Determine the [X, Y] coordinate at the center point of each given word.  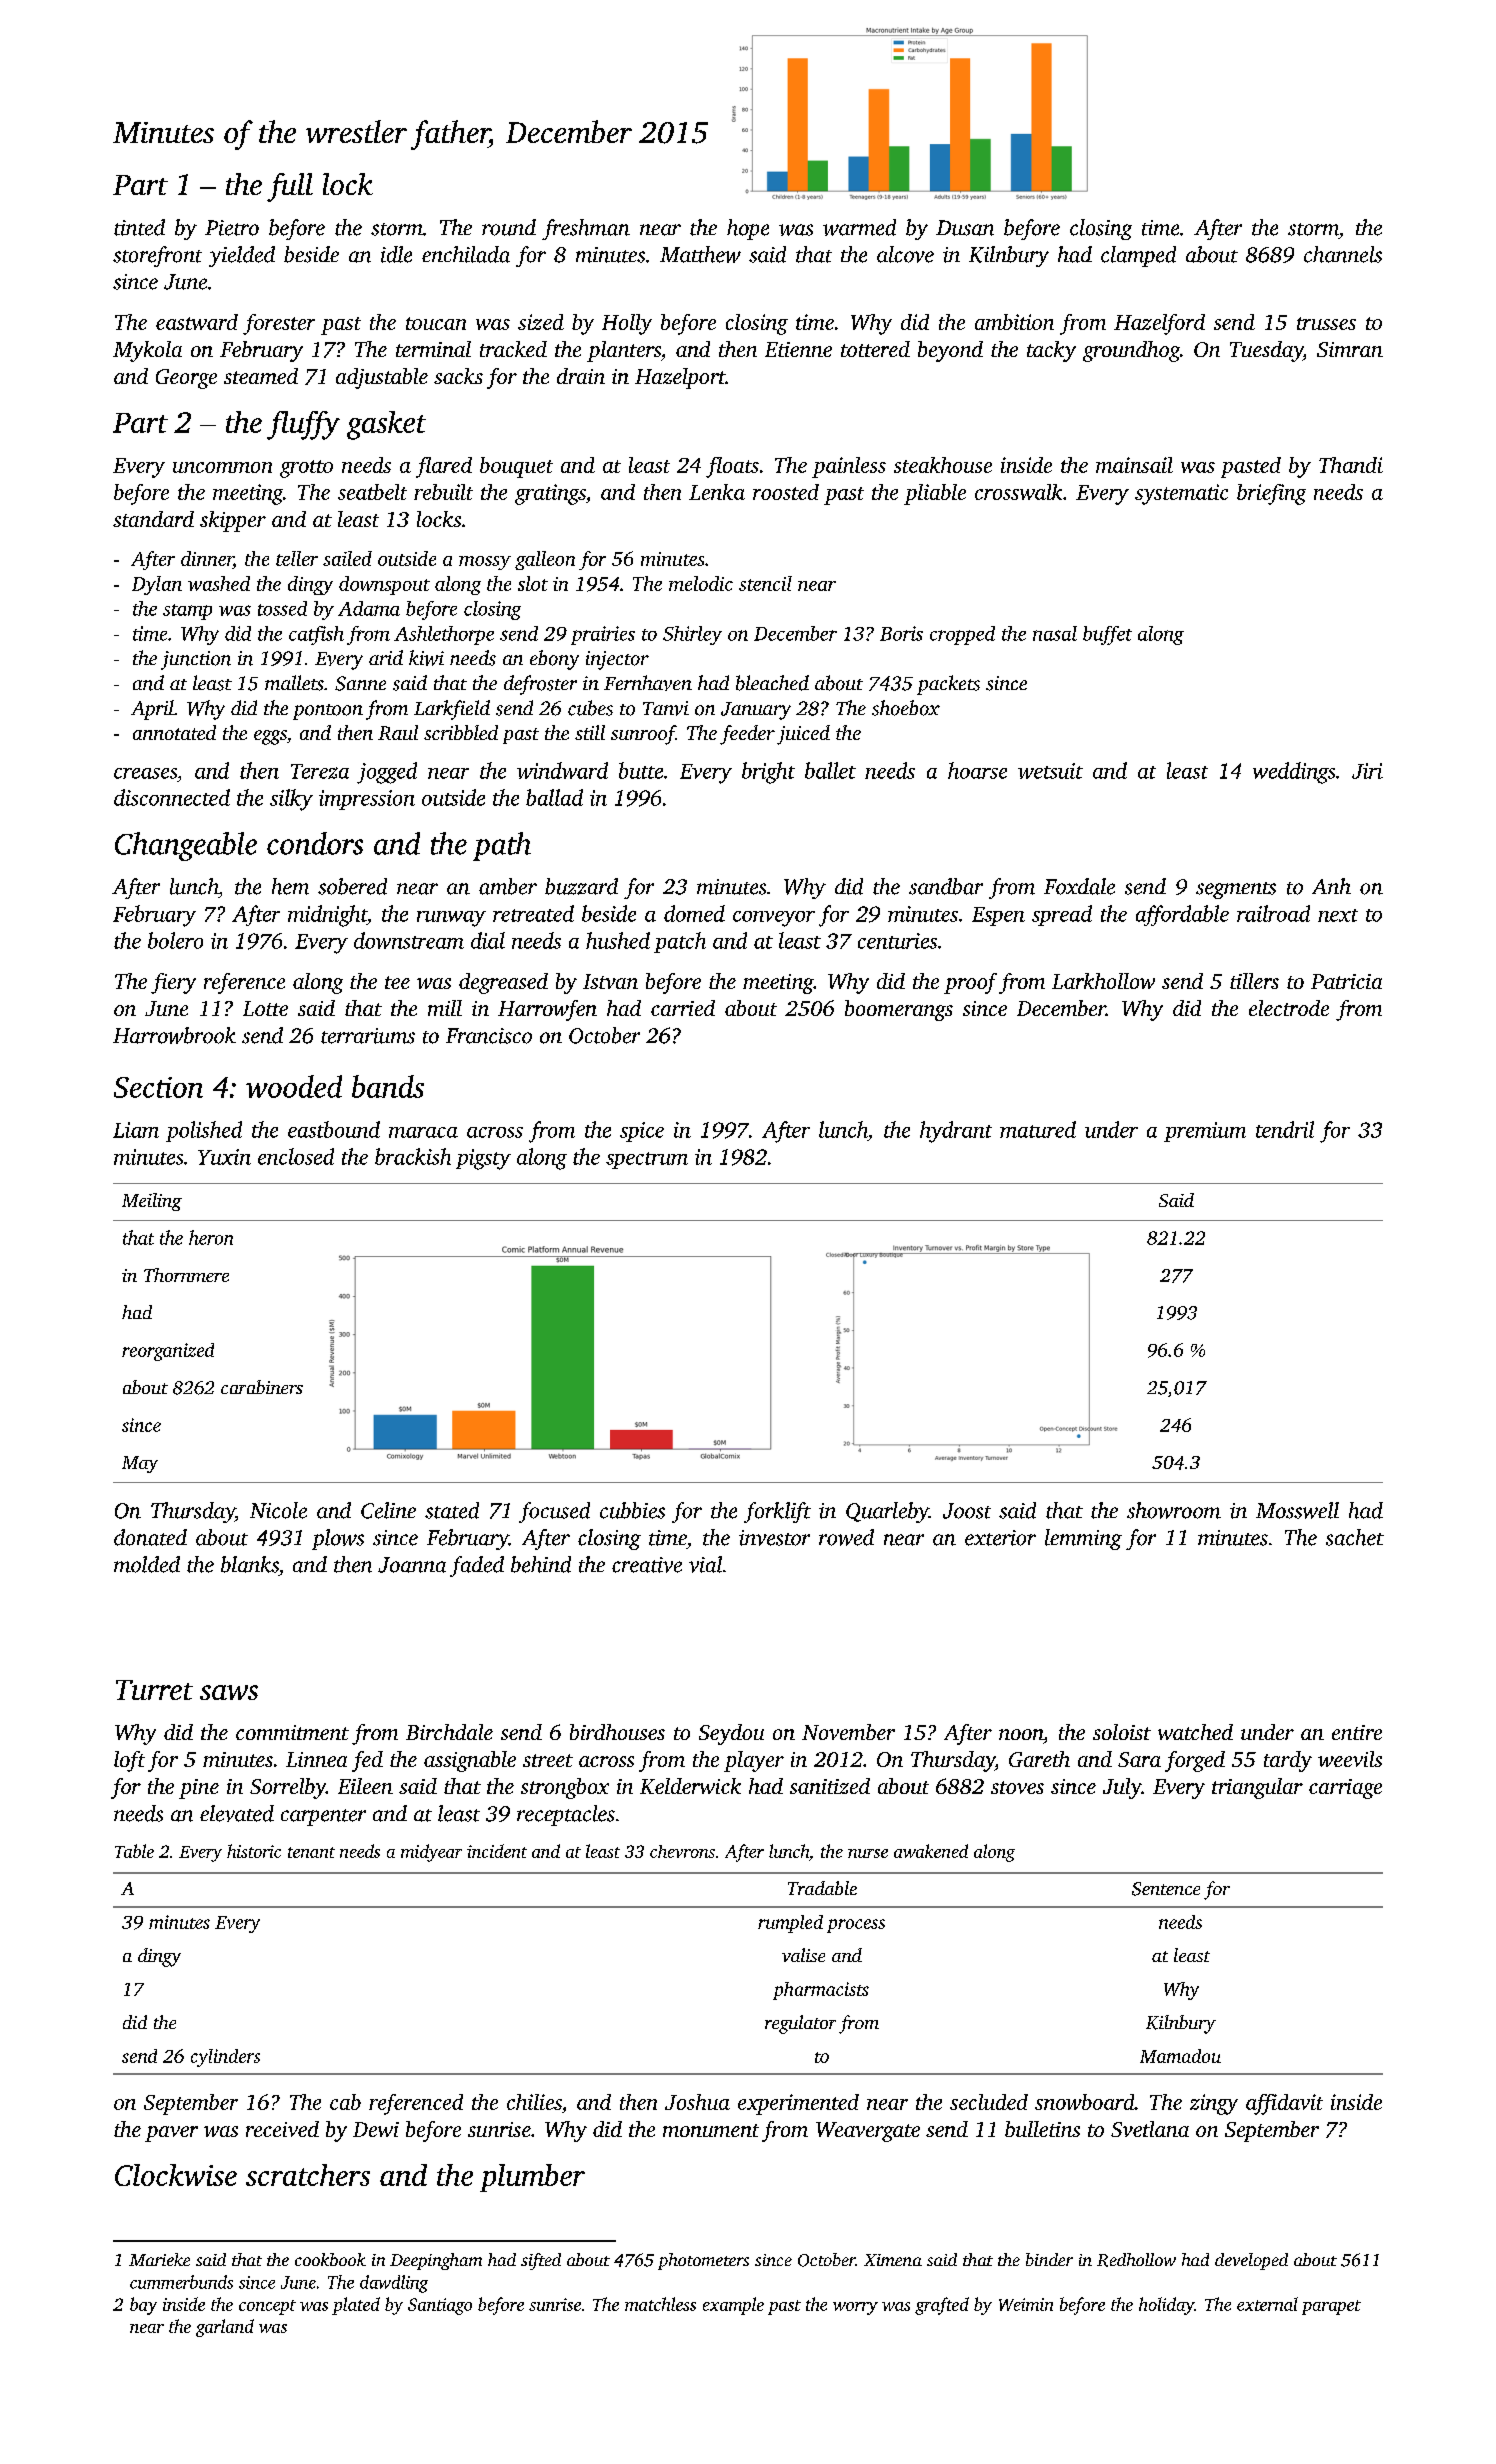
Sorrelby [288, 1788]
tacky [1051, 351]
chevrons [682, 1851]
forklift [777, 1512]
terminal [433, 349]
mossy [485, 563]
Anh [1331, 886]
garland [225, 2328]
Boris [901, 633]
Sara [1139, 1759]
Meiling [152, 1202]
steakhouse [943, 465]
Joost [967, 1511]
